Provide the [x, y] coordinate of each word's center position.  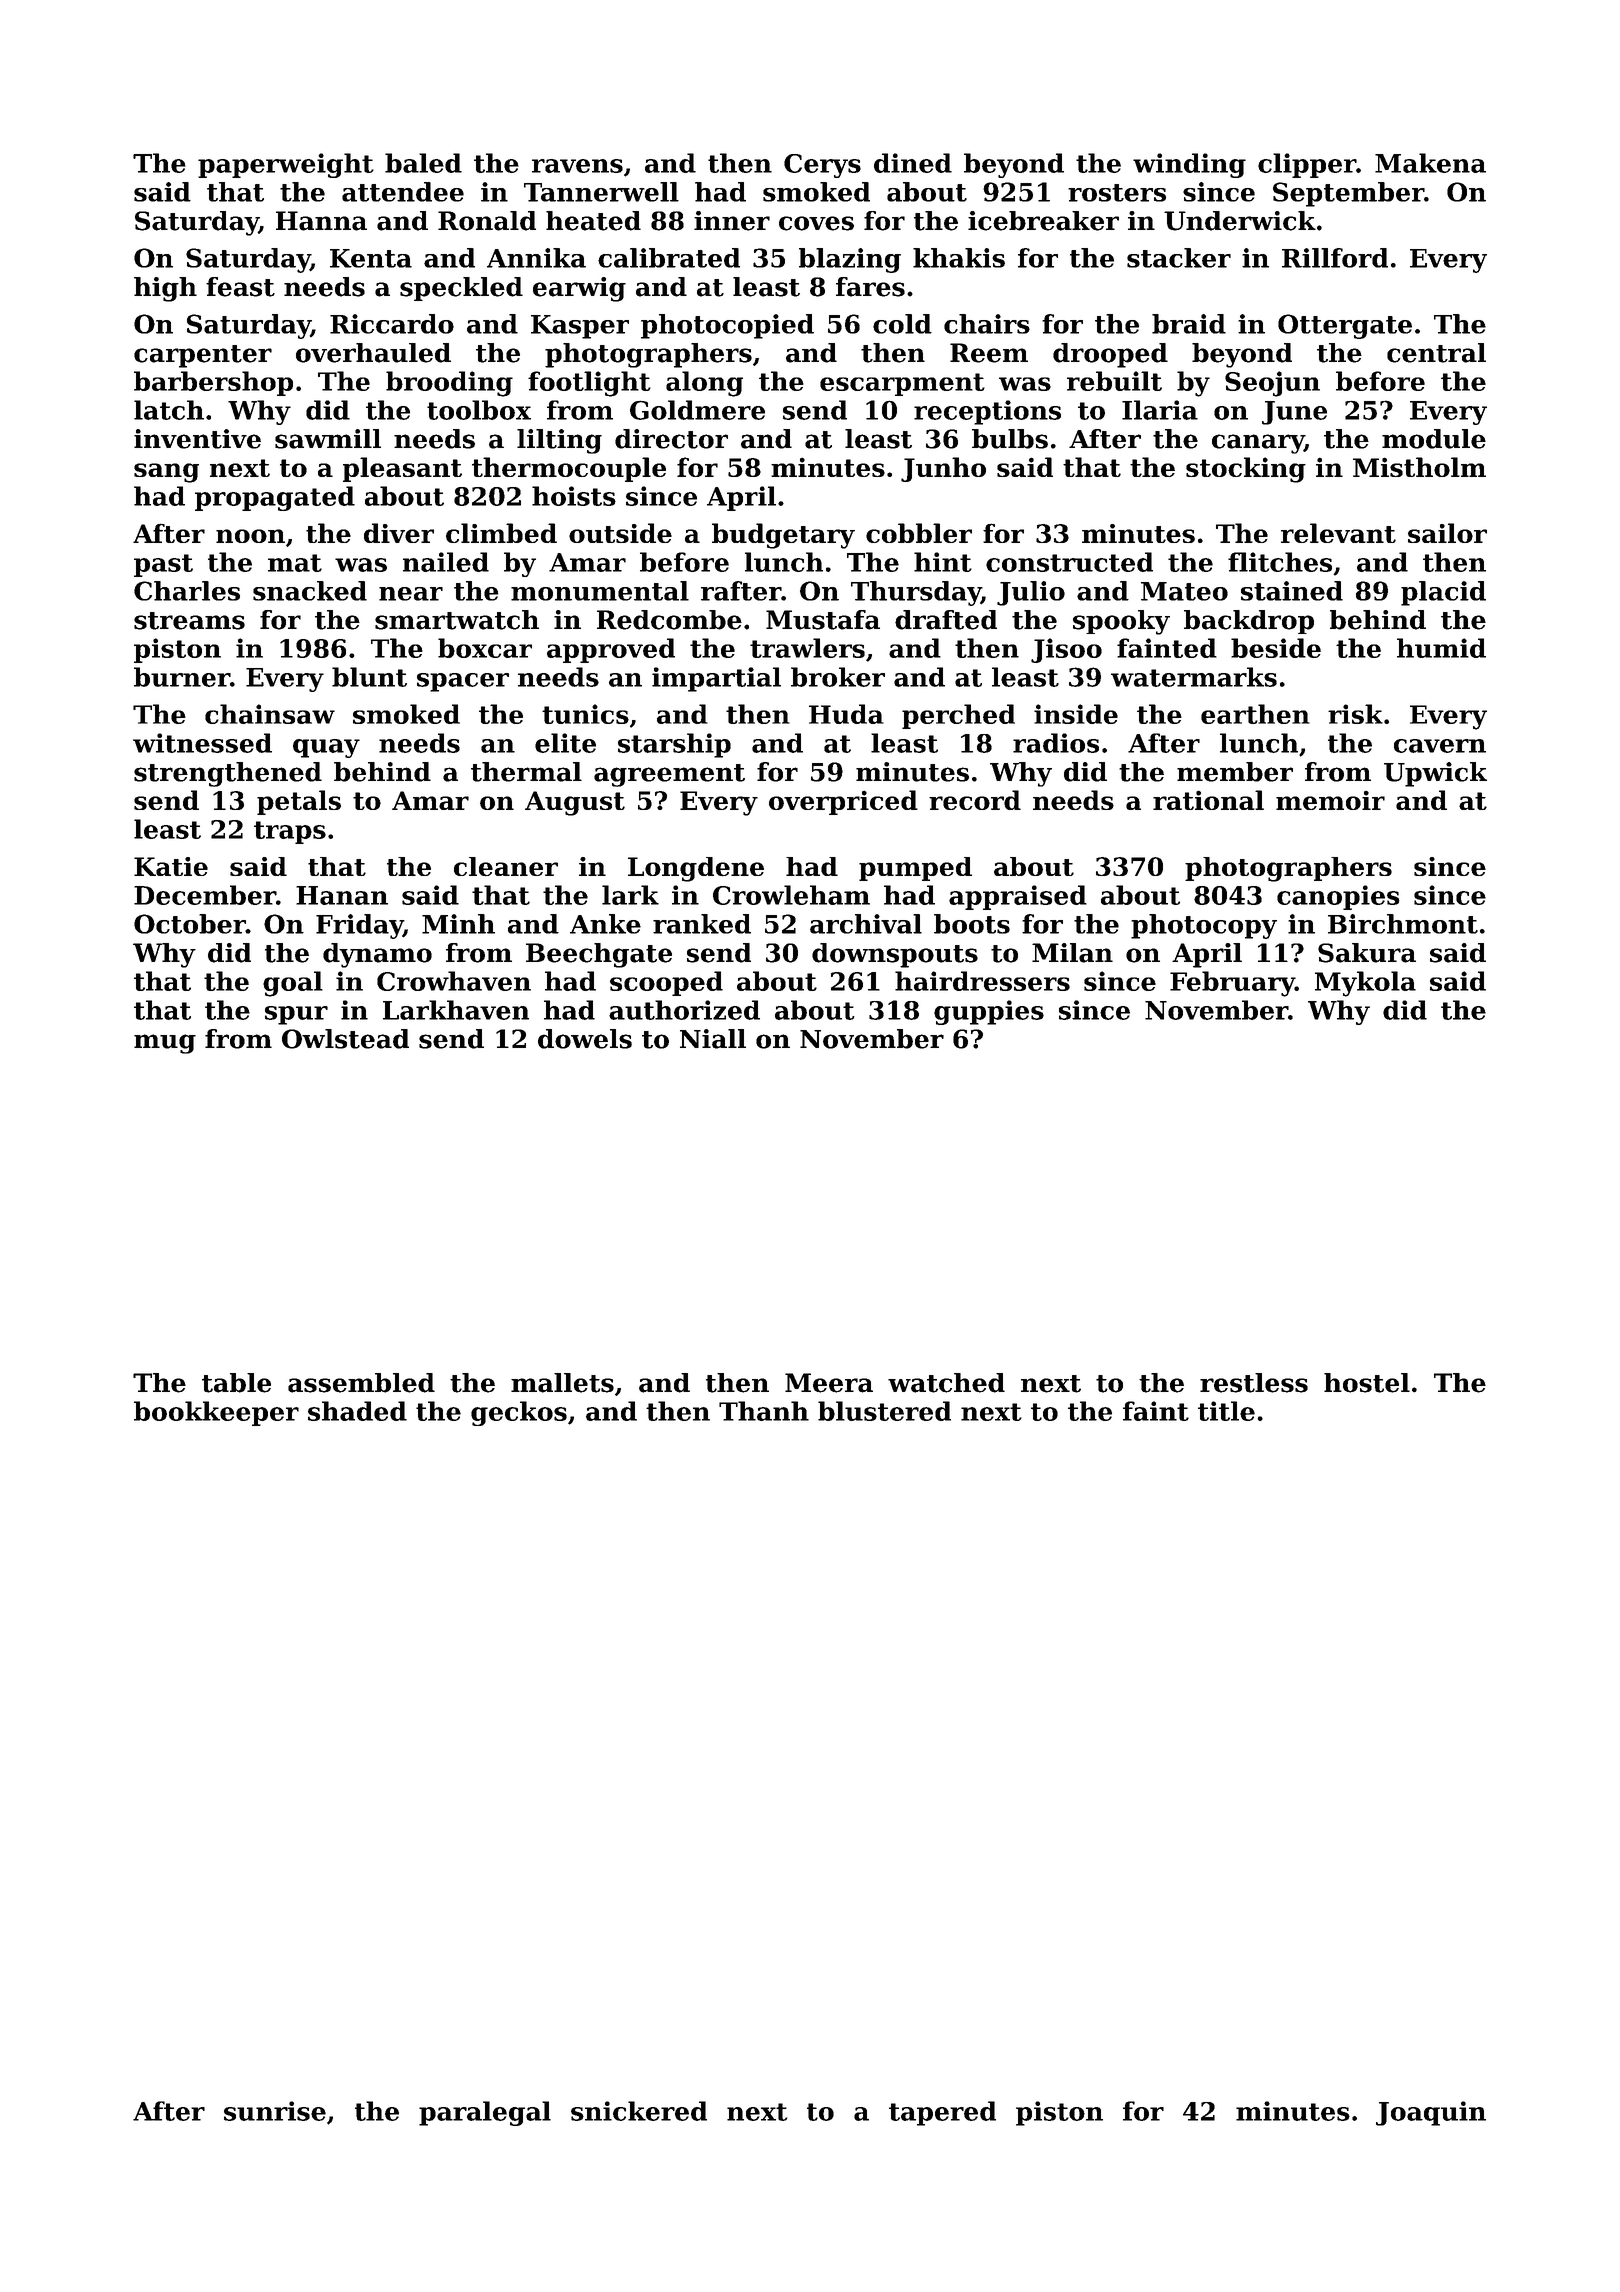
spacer [463, 682]
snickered [639, 2111]
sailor [1447, 533]
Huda [846, 714]
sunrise [275, 2111]
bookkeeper [216, 1413]
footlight [589, 384]
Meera [829, 1383]
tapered [942, 2113]
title [1226, 1411]
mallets [562, 1383]
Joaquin [1431, 2113]
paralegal [485, 2113]
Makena [1430, 163]
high [165, 289]
